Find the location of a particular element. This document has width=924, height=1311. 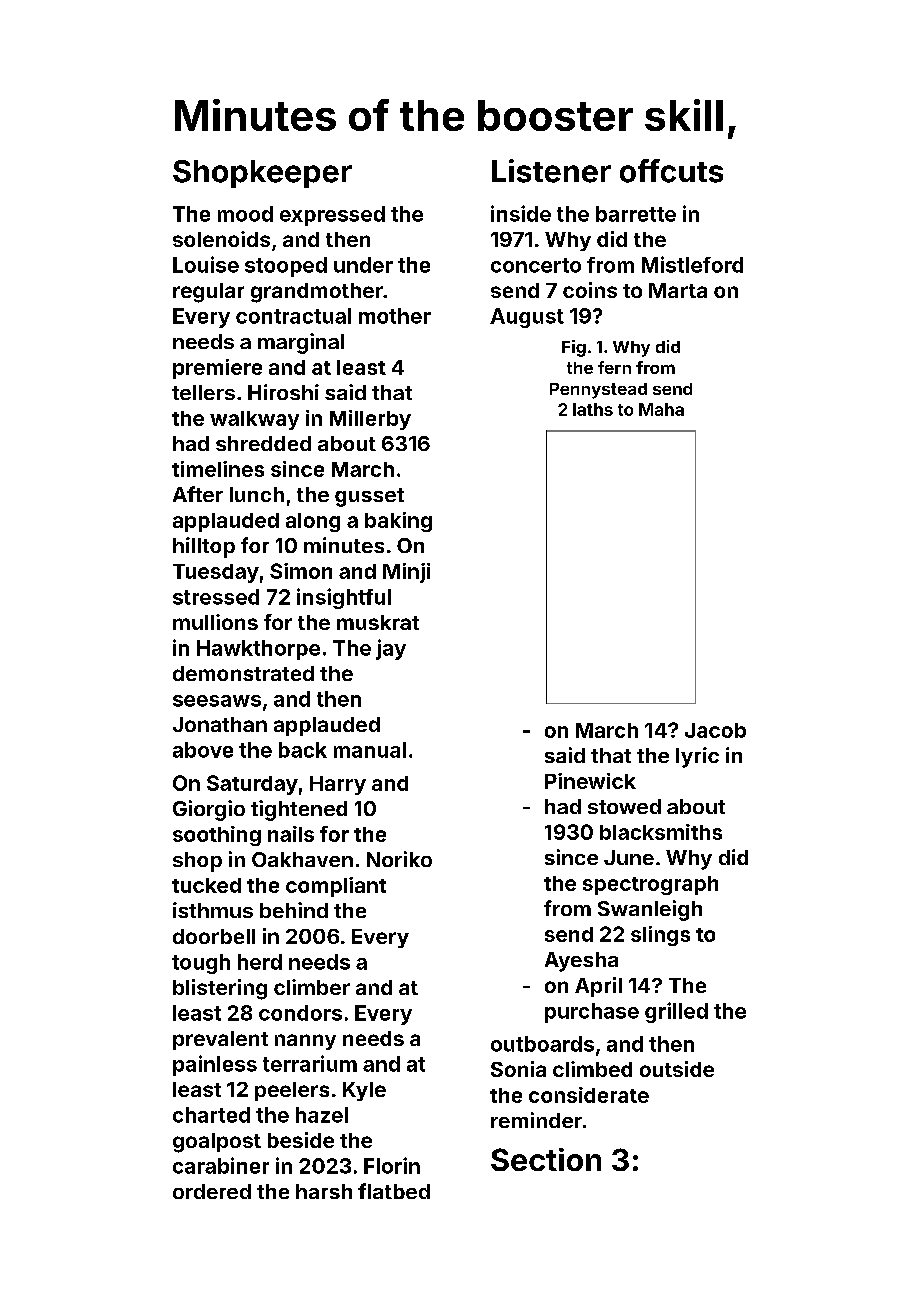

blacksmiths is located at coordinates (661, 832).
